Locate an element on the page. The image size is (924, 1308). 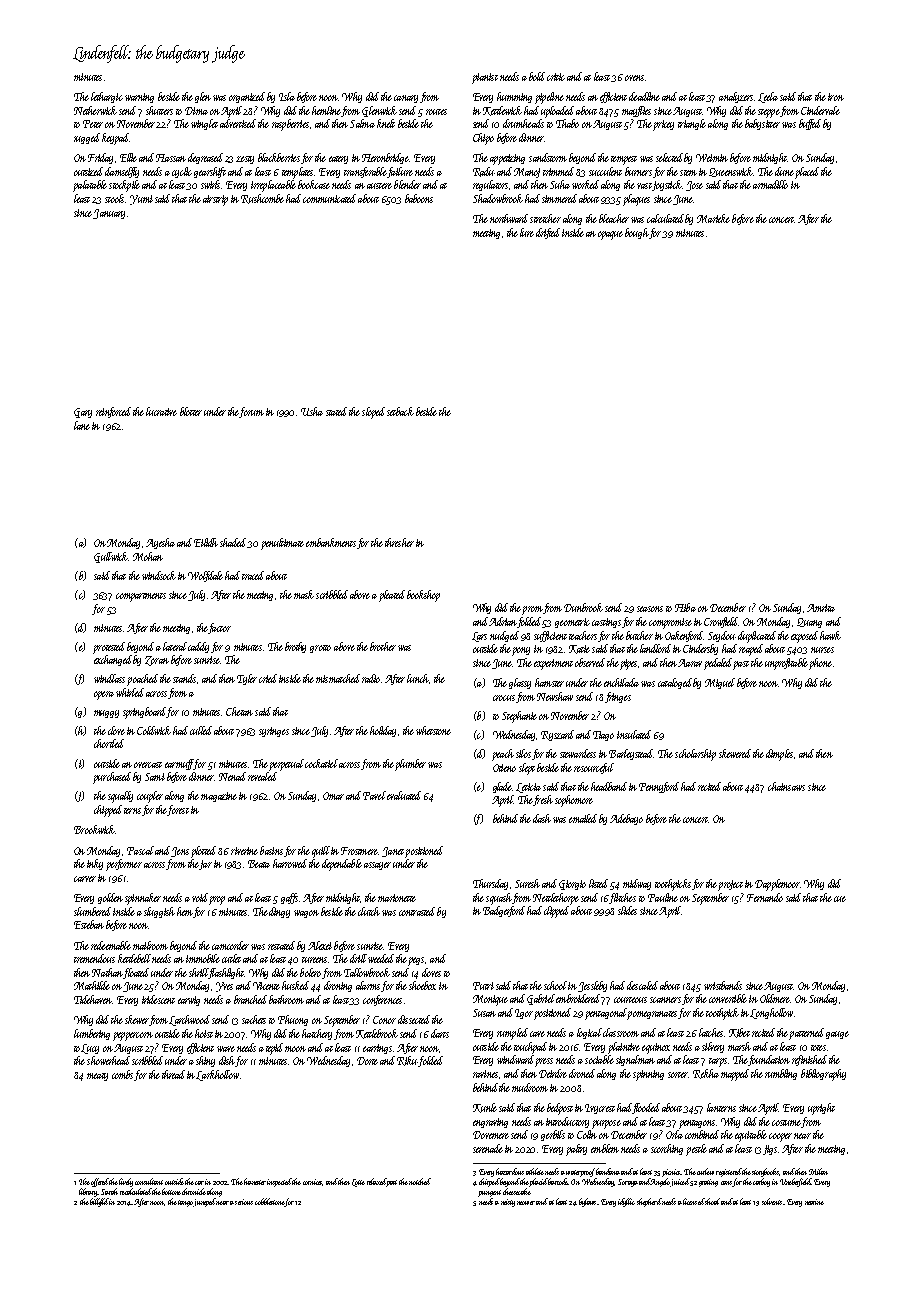
engraving is located at coordinates (490, 1123).
